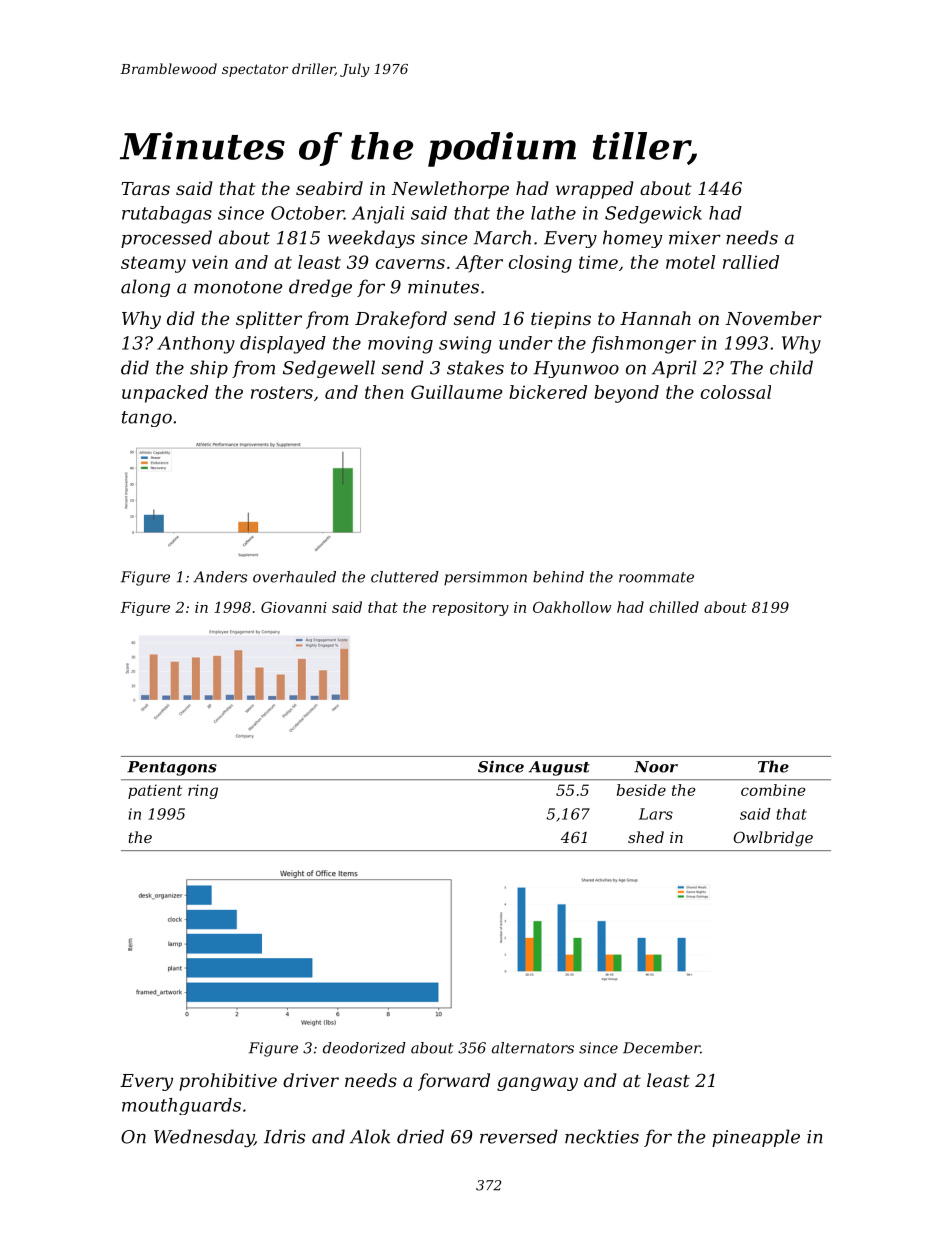 Image resolution: width=952 pixels, height=1233 pixels. What do you see at coordinates (284, 1136) in the image?
I see `Idris` at bounding box center [284, 1136].
